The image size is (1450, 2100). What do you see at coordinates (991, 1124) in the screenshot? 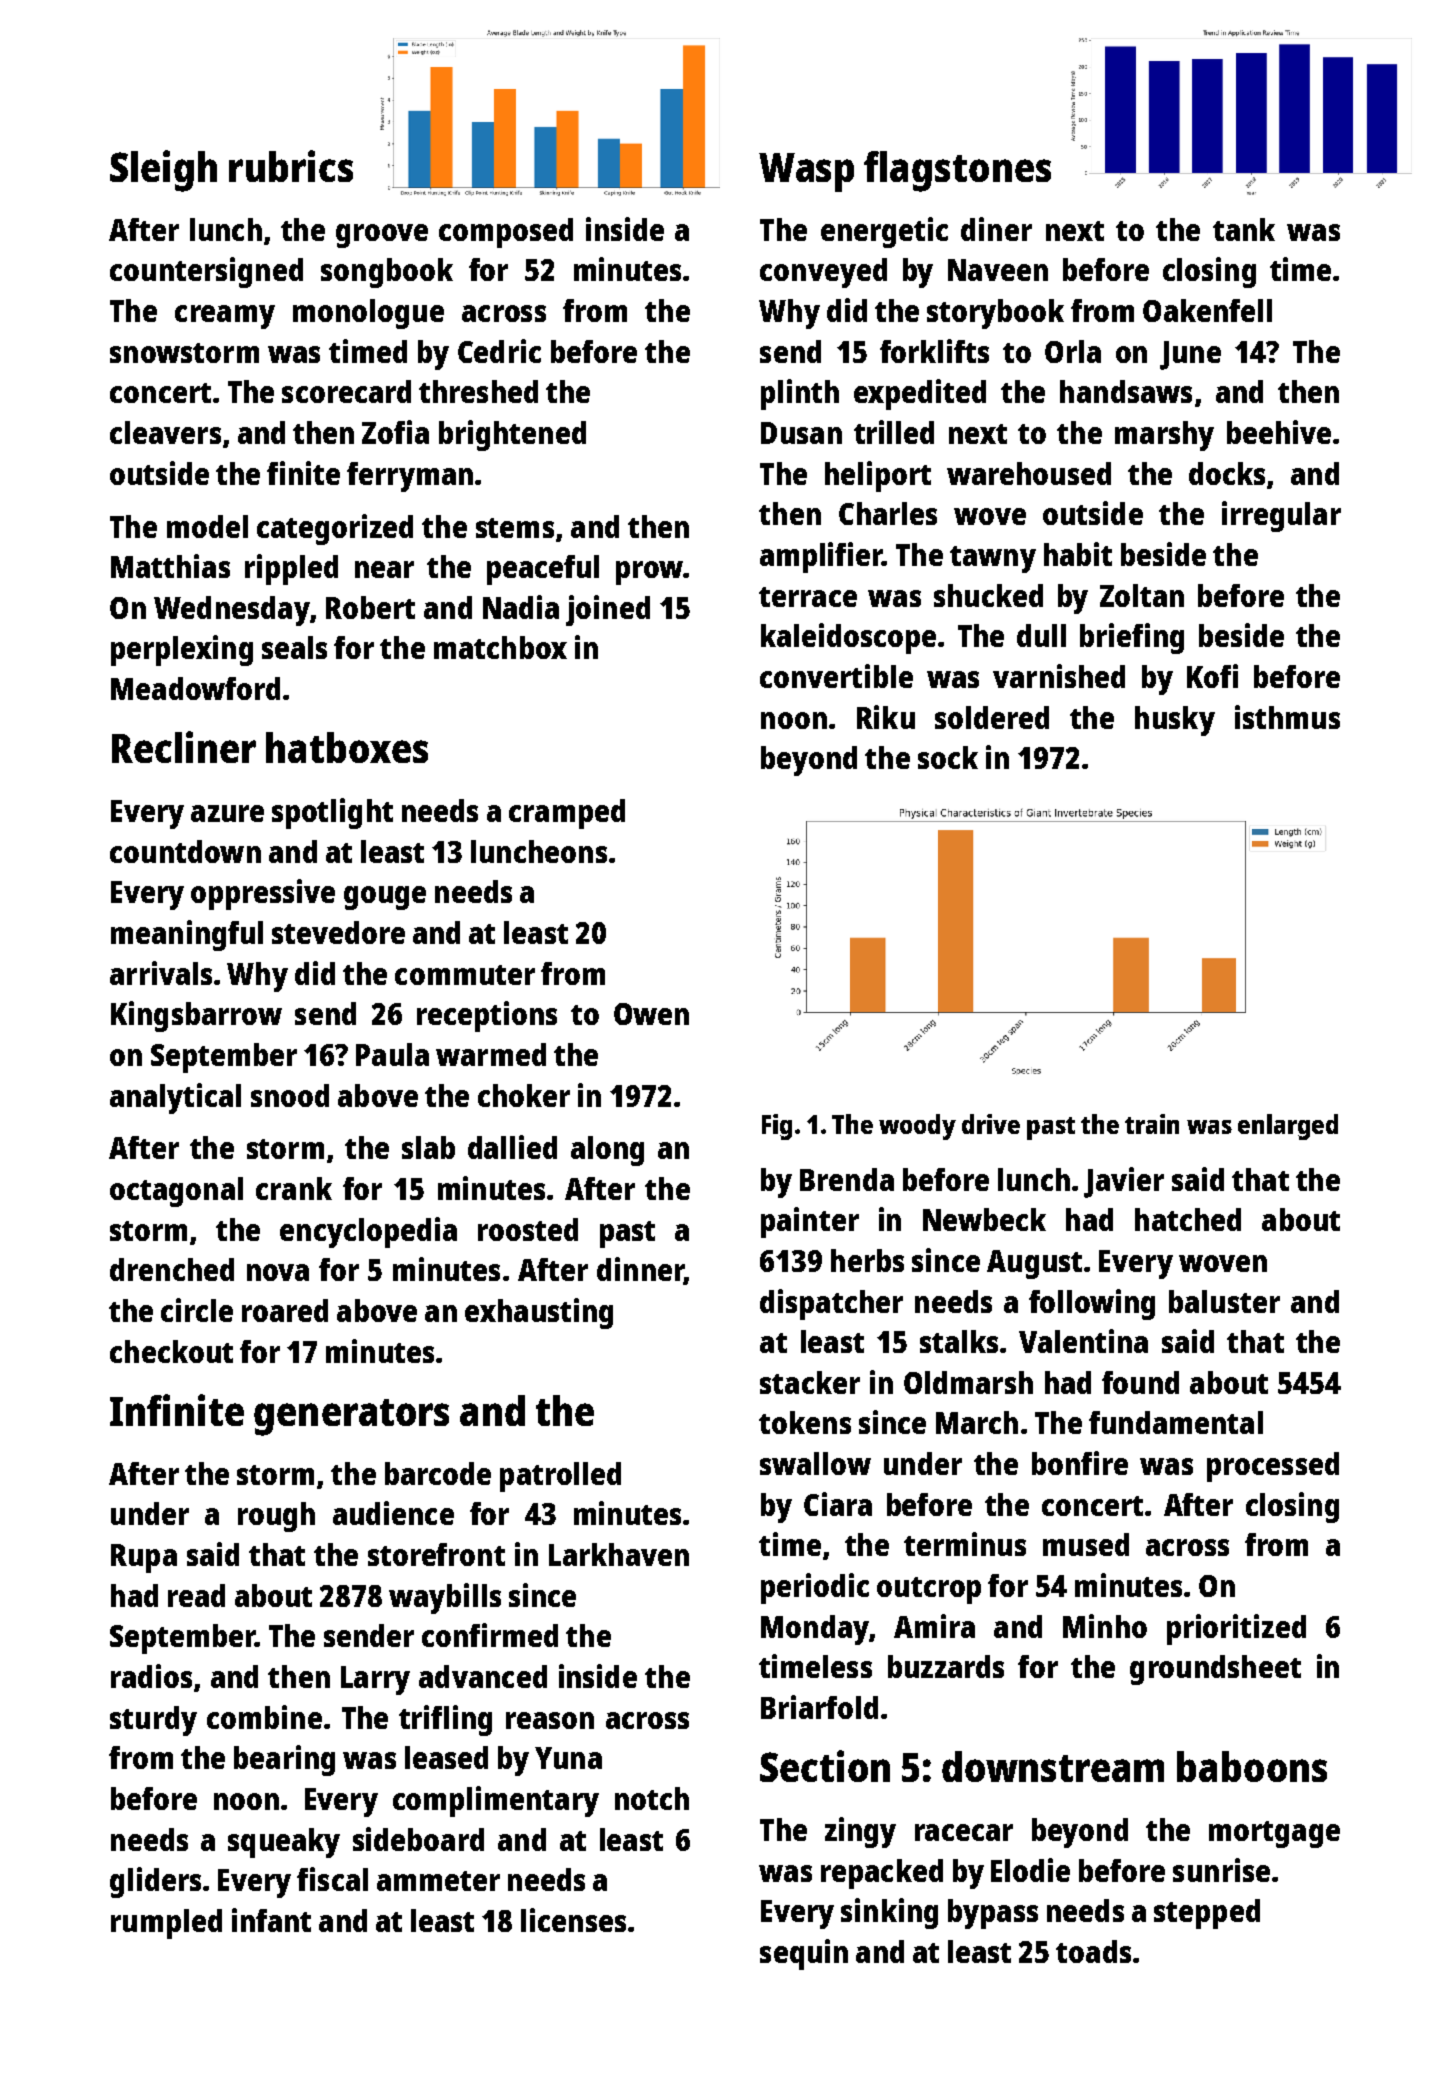
I see `drive` at bounding box center [991, 1124].
